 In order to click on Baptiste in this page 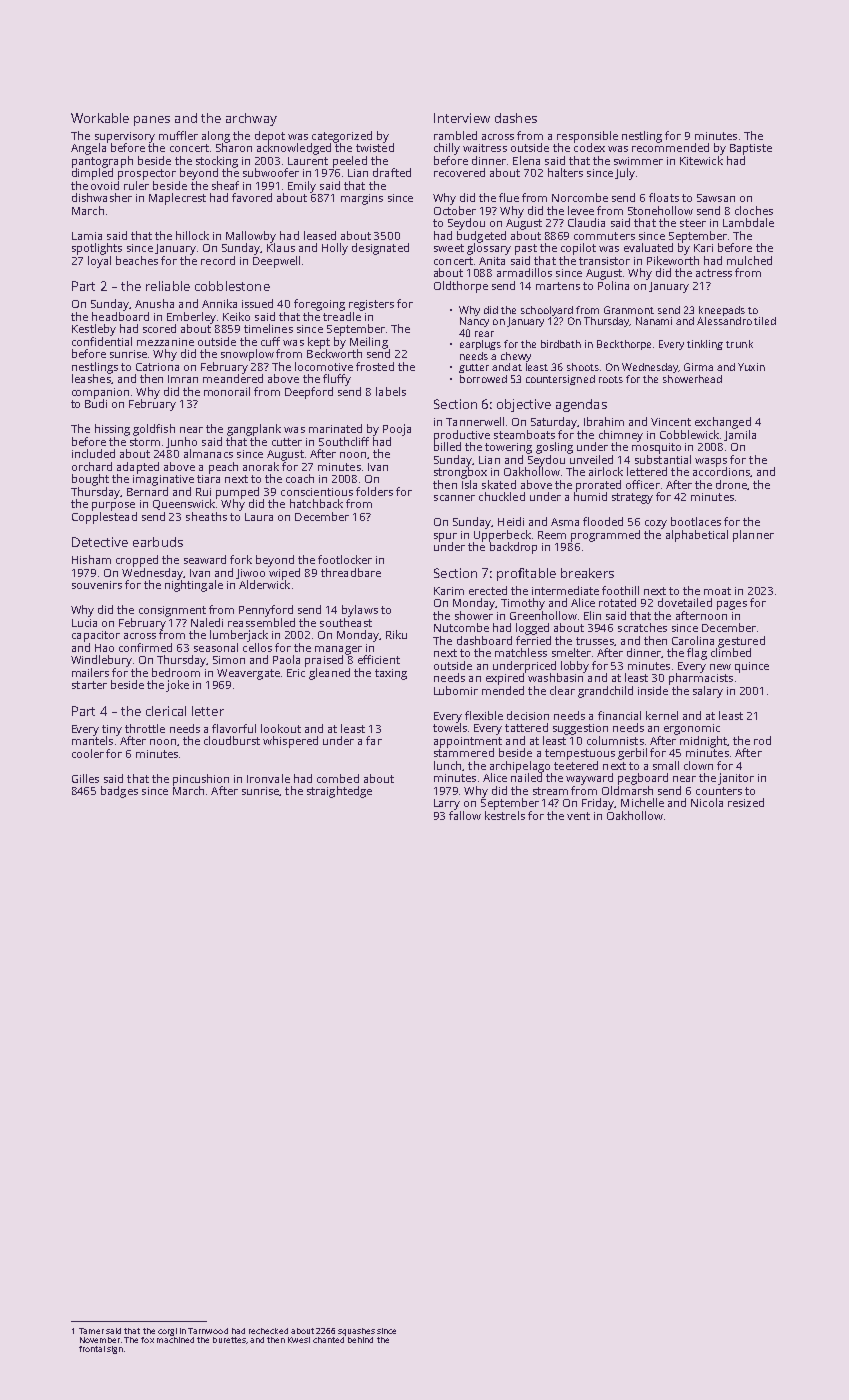, I will do `click(751, 149)`.
